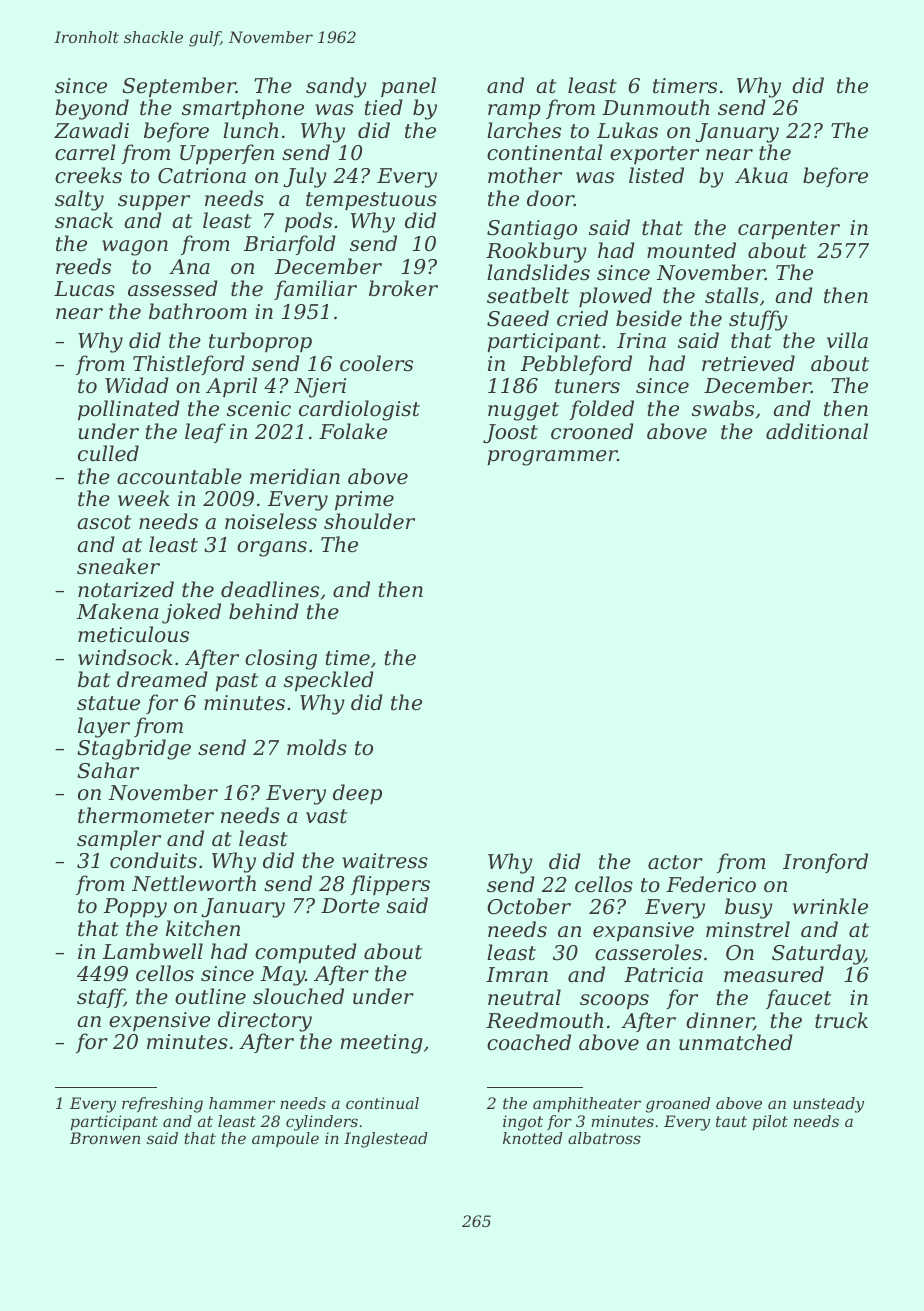 This image has width=924, height=1311. I want to click on Bronwen, so click(105, 1138).
